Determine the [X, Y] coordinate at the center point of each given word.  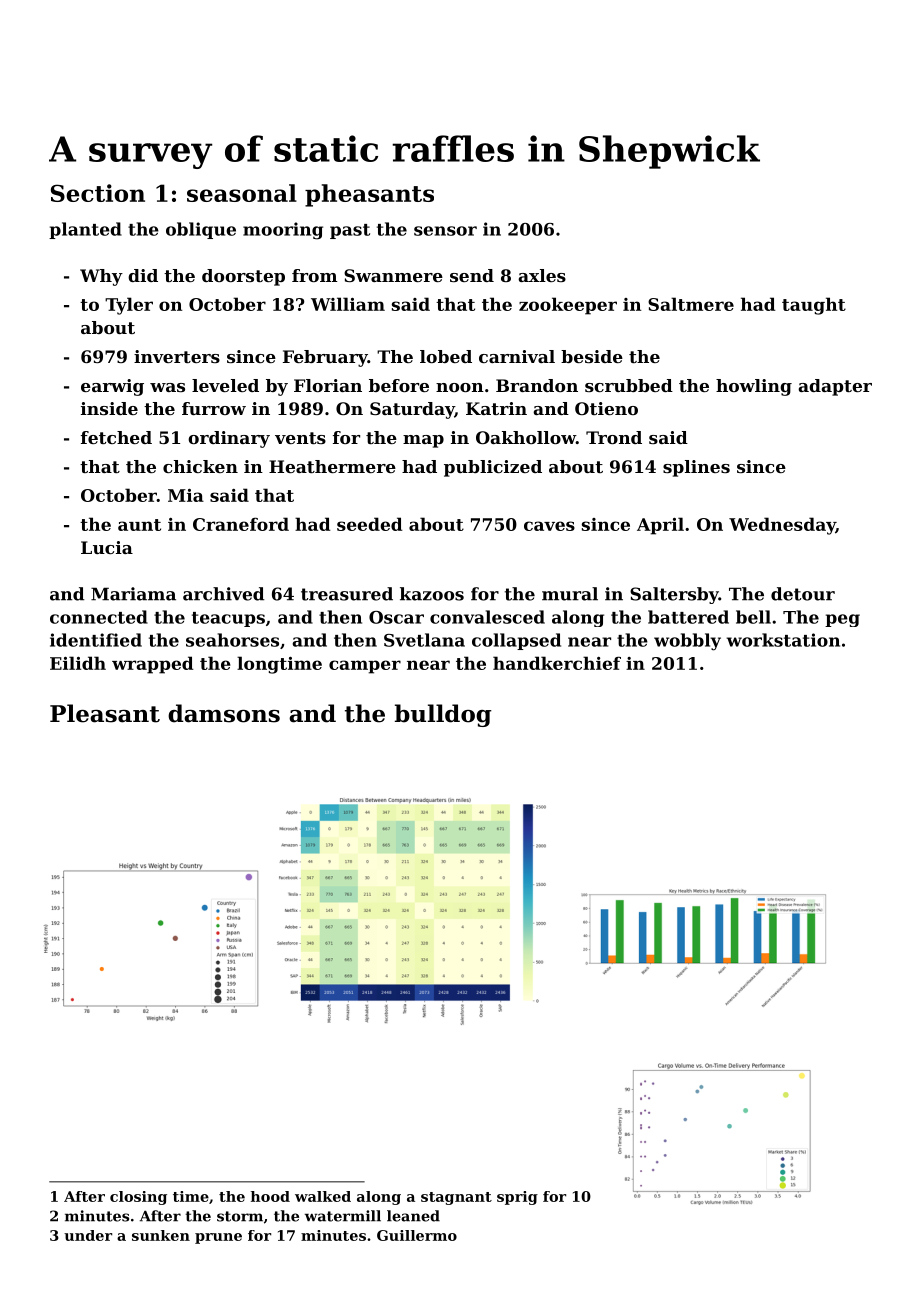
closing [138, 1198]
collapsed [516, 641]
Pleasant [105, 713]
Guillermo [417, 1235]
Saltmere [691, 304]
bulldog [443, 715]
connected [99, 617]
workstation [783, 640]
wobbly [687, 642]
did [143, 275]
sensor [445, 231]
